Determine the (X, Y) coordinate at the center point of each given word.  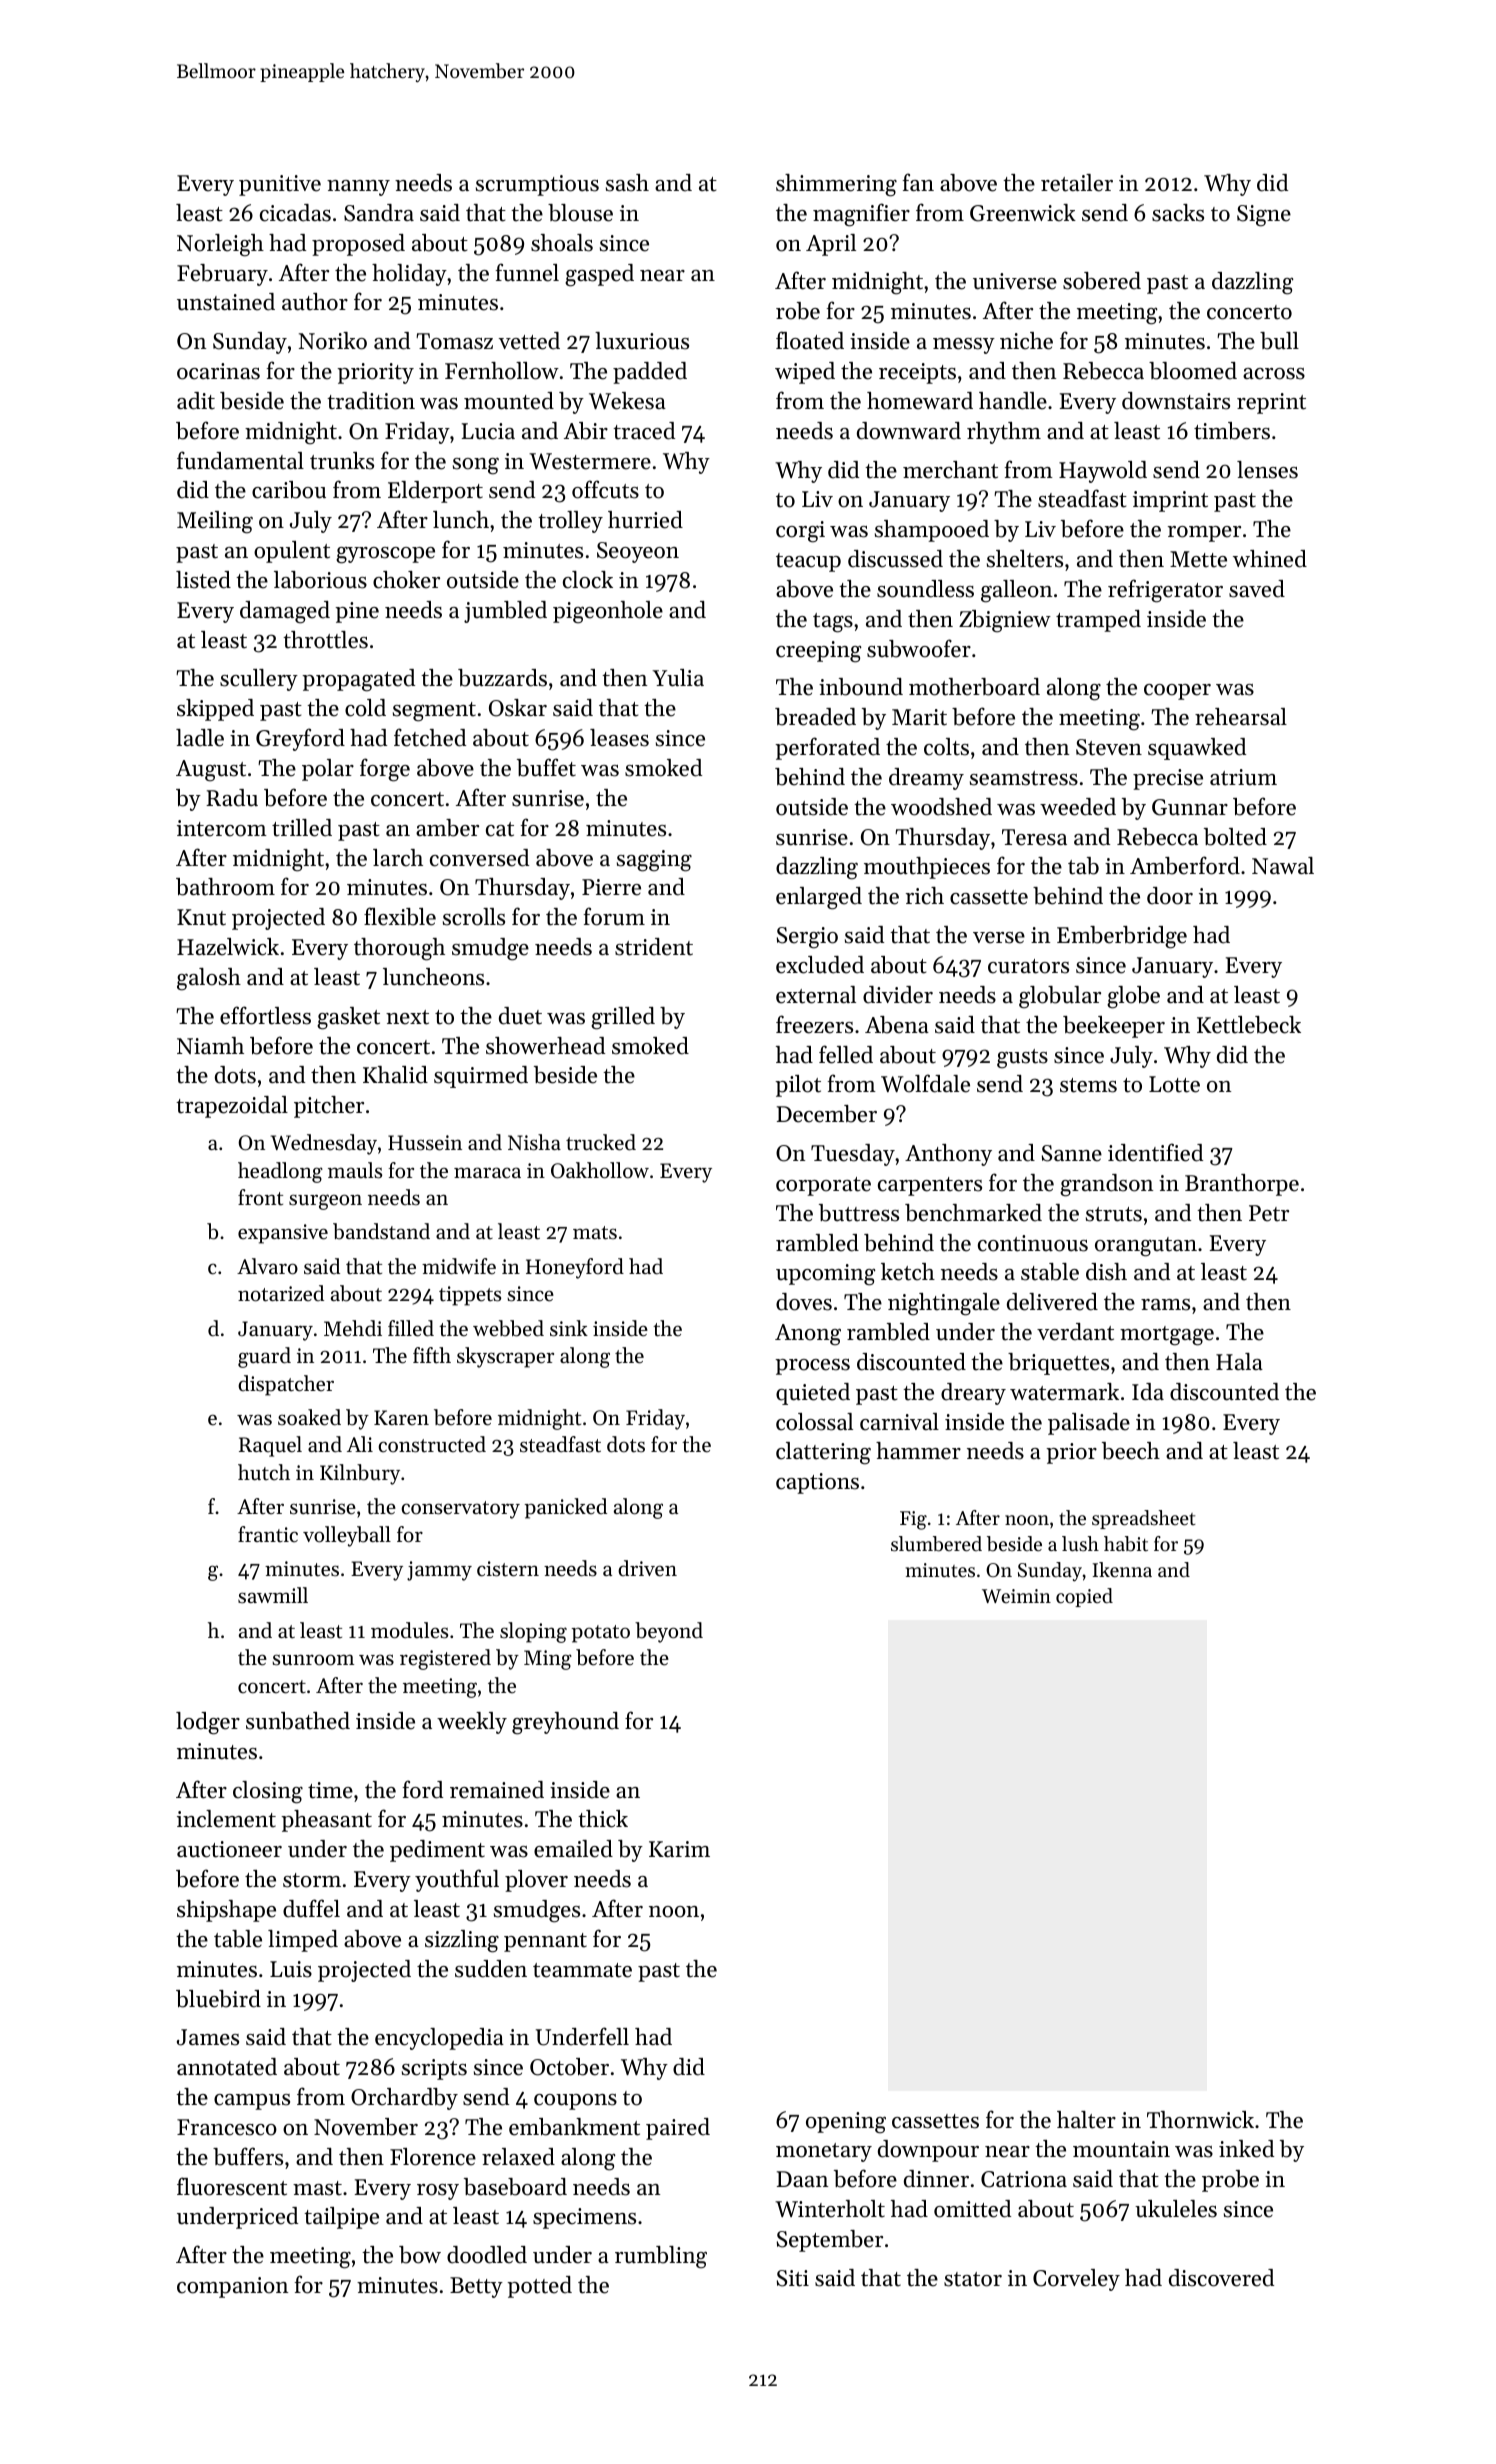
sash (627, 183)
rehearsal (1241, 717)
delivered (1052, 1302)
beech (1131, 1451)
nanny (358, 188)
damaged (285, 612)
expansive (283, 1234)
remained (497, 1790)
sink (569, 1328)
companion (232, 2287)
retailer (1077, 183)
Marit (919, 717)
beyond (669, 1632)
